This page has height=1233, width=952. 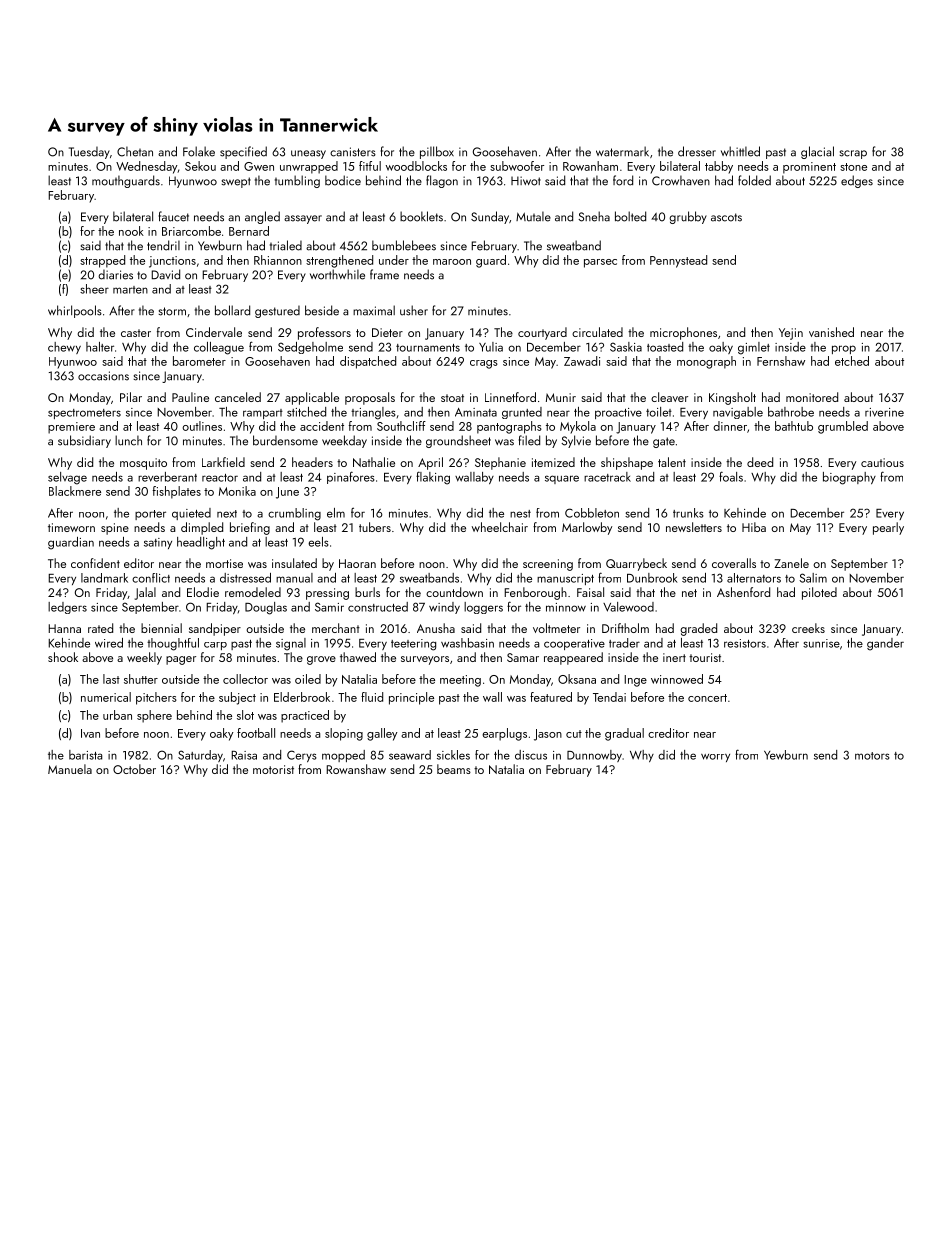 I want to click on Oksana, so click(x=577, y=679).
